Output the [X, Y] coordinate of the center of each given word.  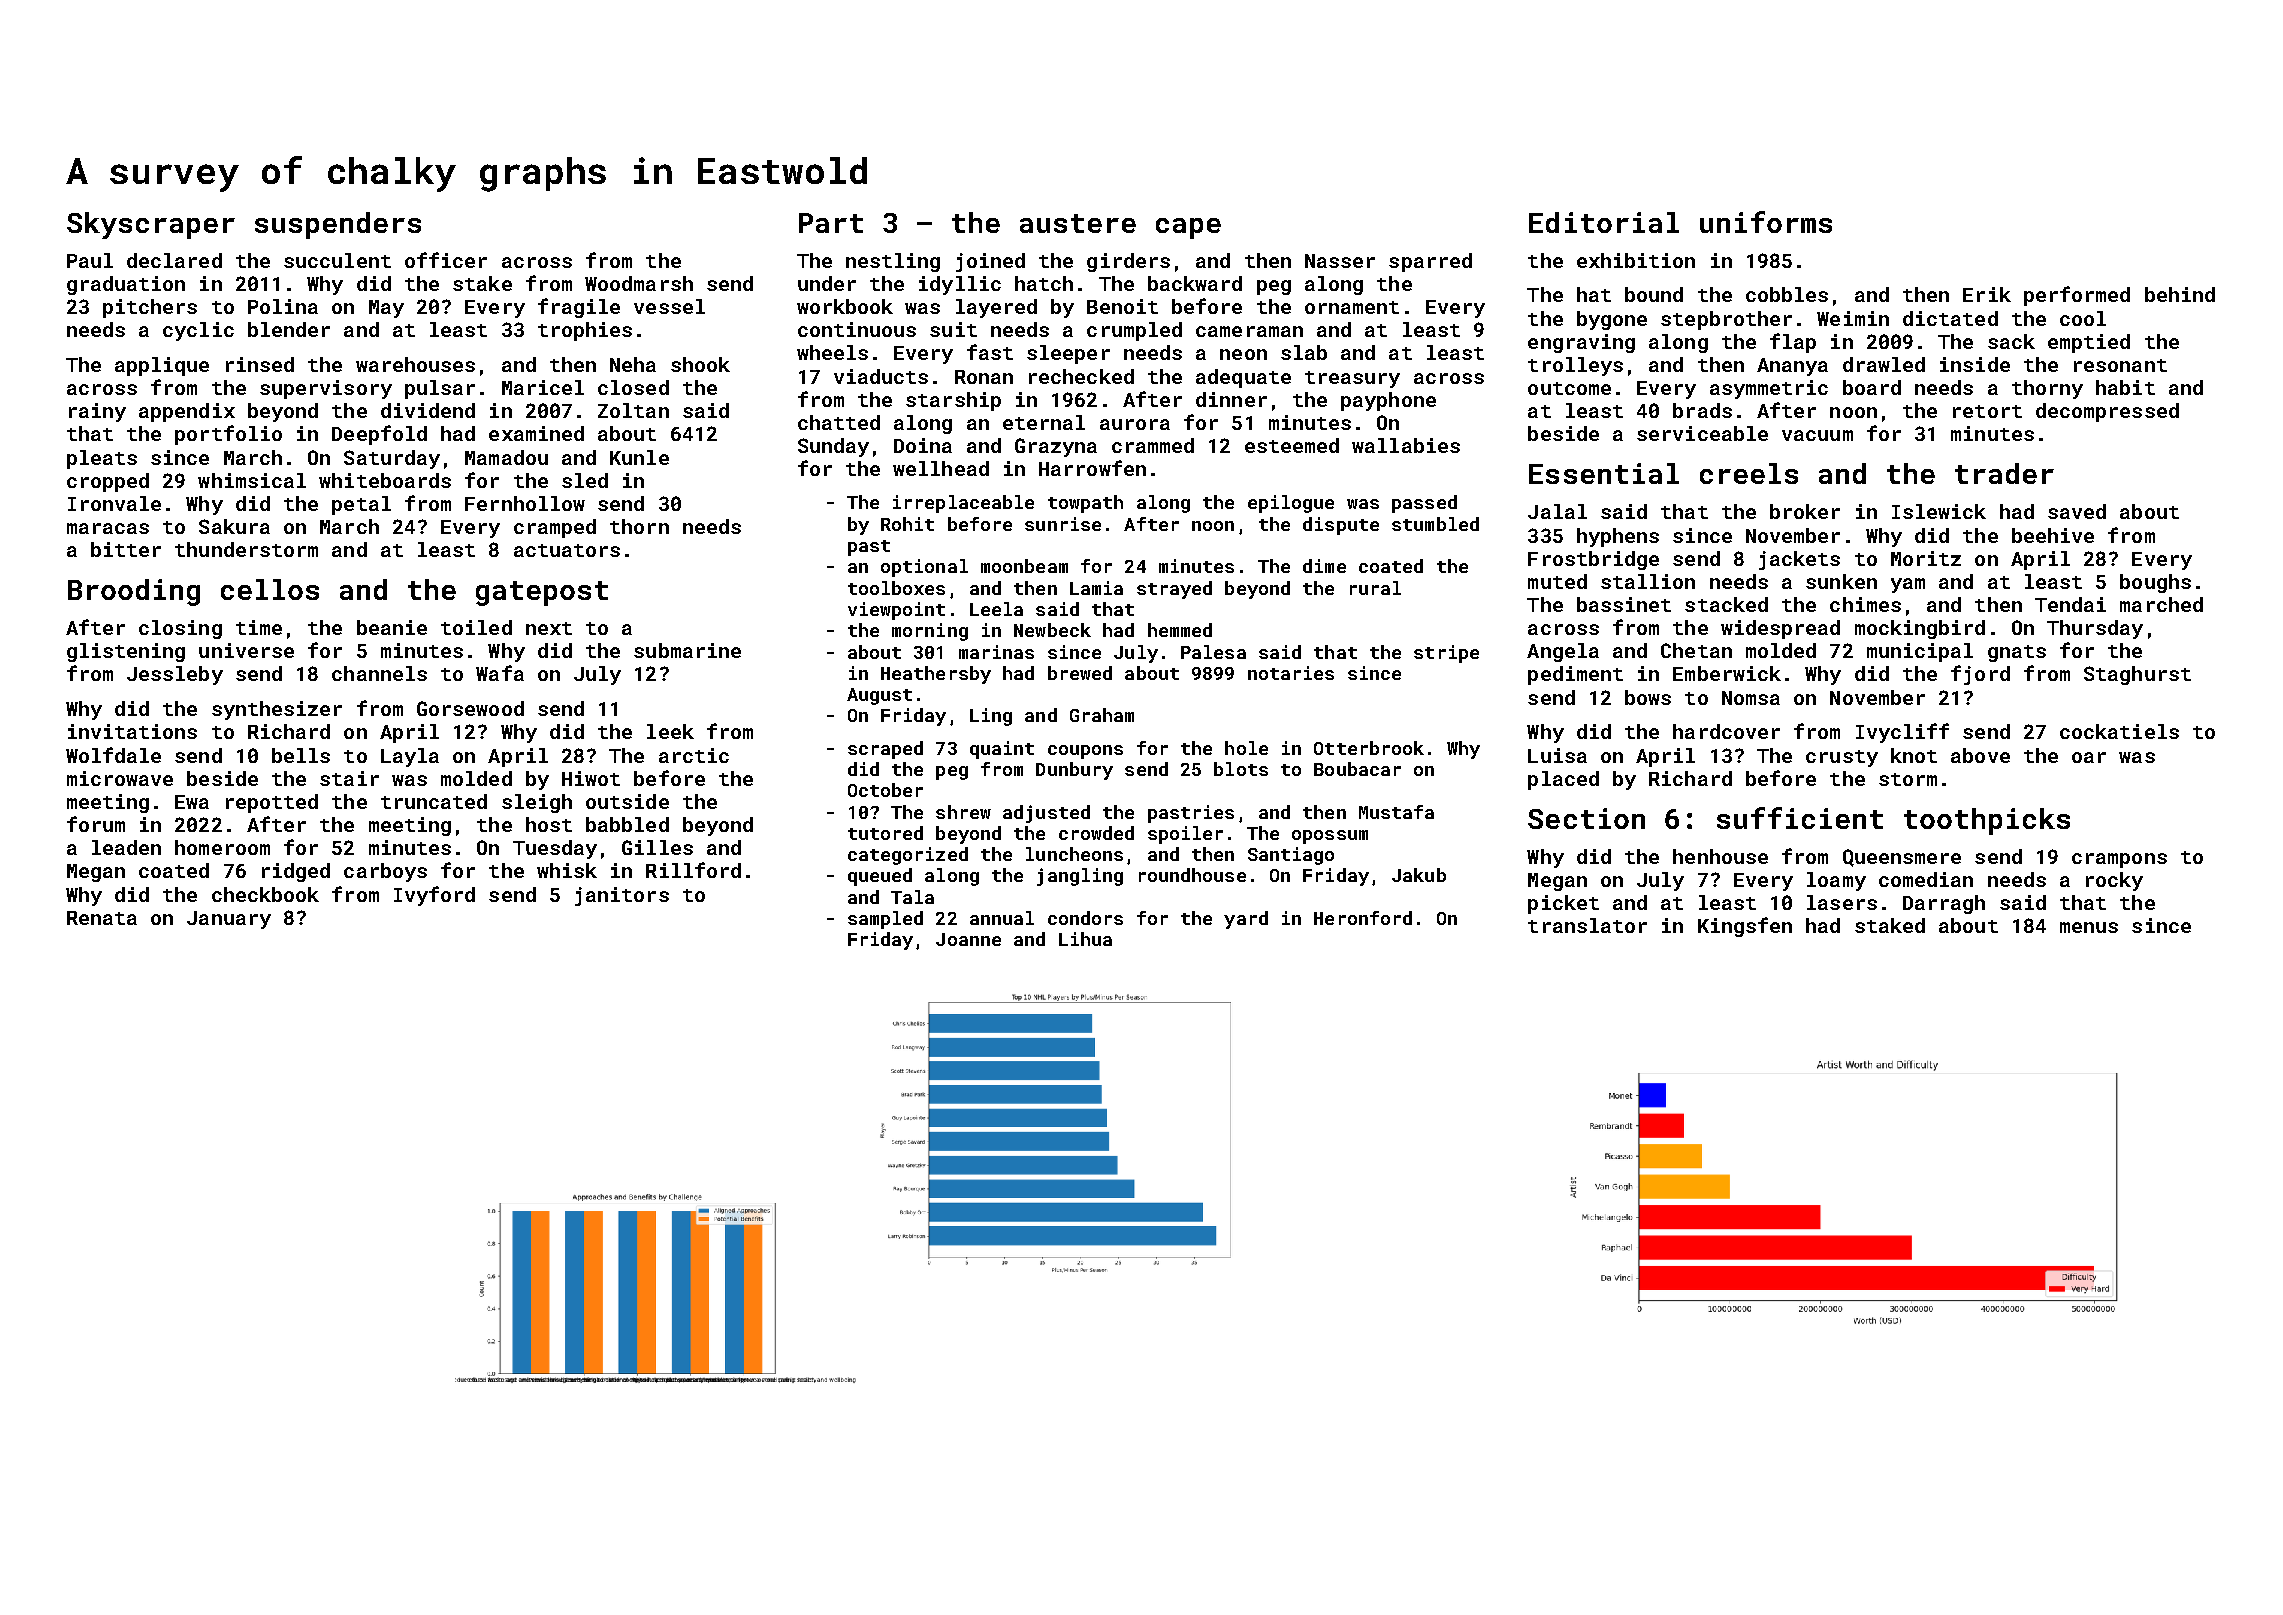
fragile [579, 308]
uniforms [1766, 222]
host [549, 824]
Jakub [1419, 875]
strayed [1174, 590]
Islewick [1939, 511]
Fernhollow [525, 503]
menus [2089, 927]
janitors [622, 896]
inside [1975, 364]
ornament [1352, 307]
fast [990, 352]
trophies [585, 331]
